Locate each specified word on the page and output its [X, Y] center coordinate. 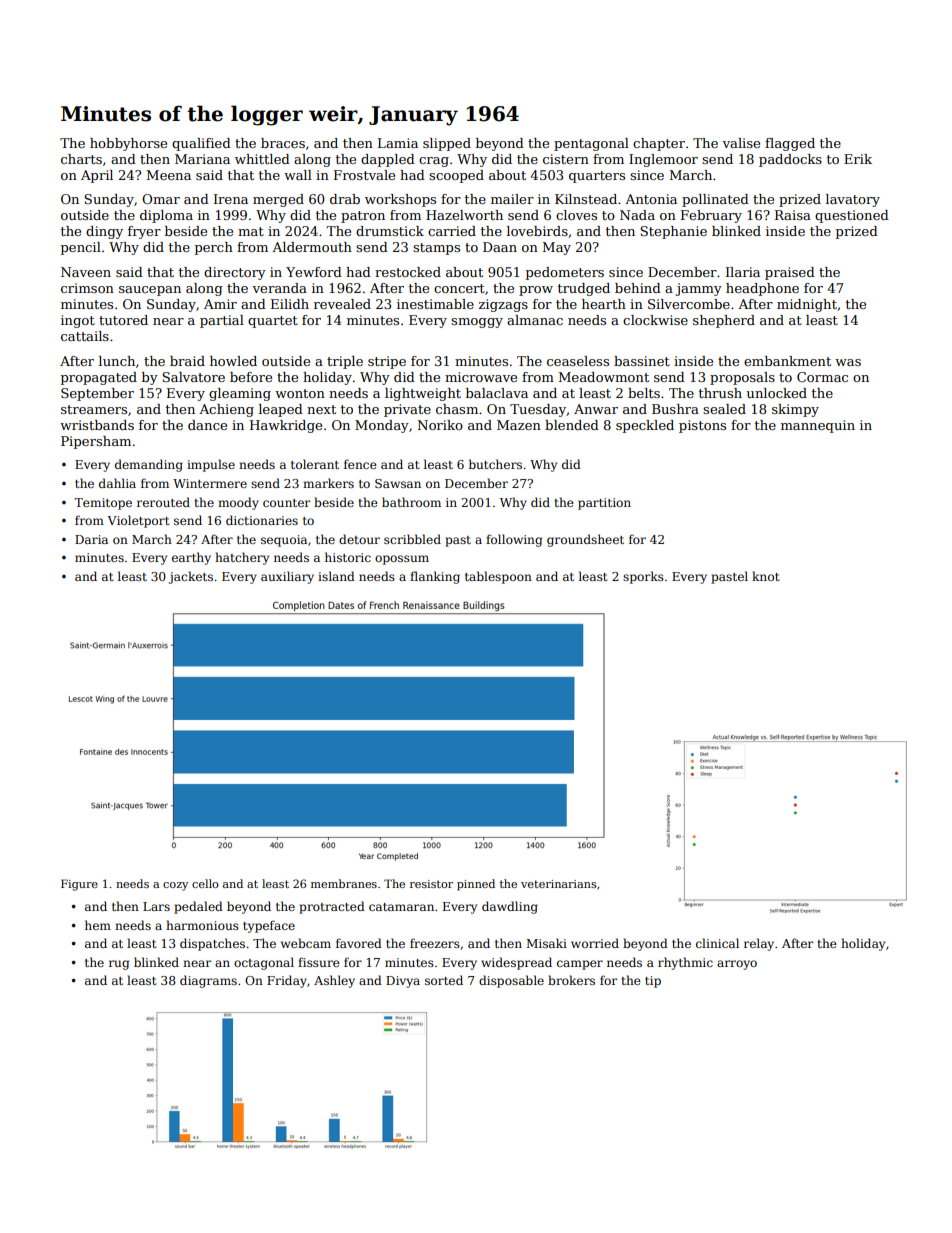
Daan [500, 247]
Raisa [793, 215]
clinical [717, 943]
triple [345, 362]
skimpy [795, 410]
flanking [435, 577]
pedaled [198, 907]
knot [766, 576]
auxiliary [287, 577]
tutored [123, 320]
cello [205, 883]
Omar [161, 199]
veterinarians [558, 884]
